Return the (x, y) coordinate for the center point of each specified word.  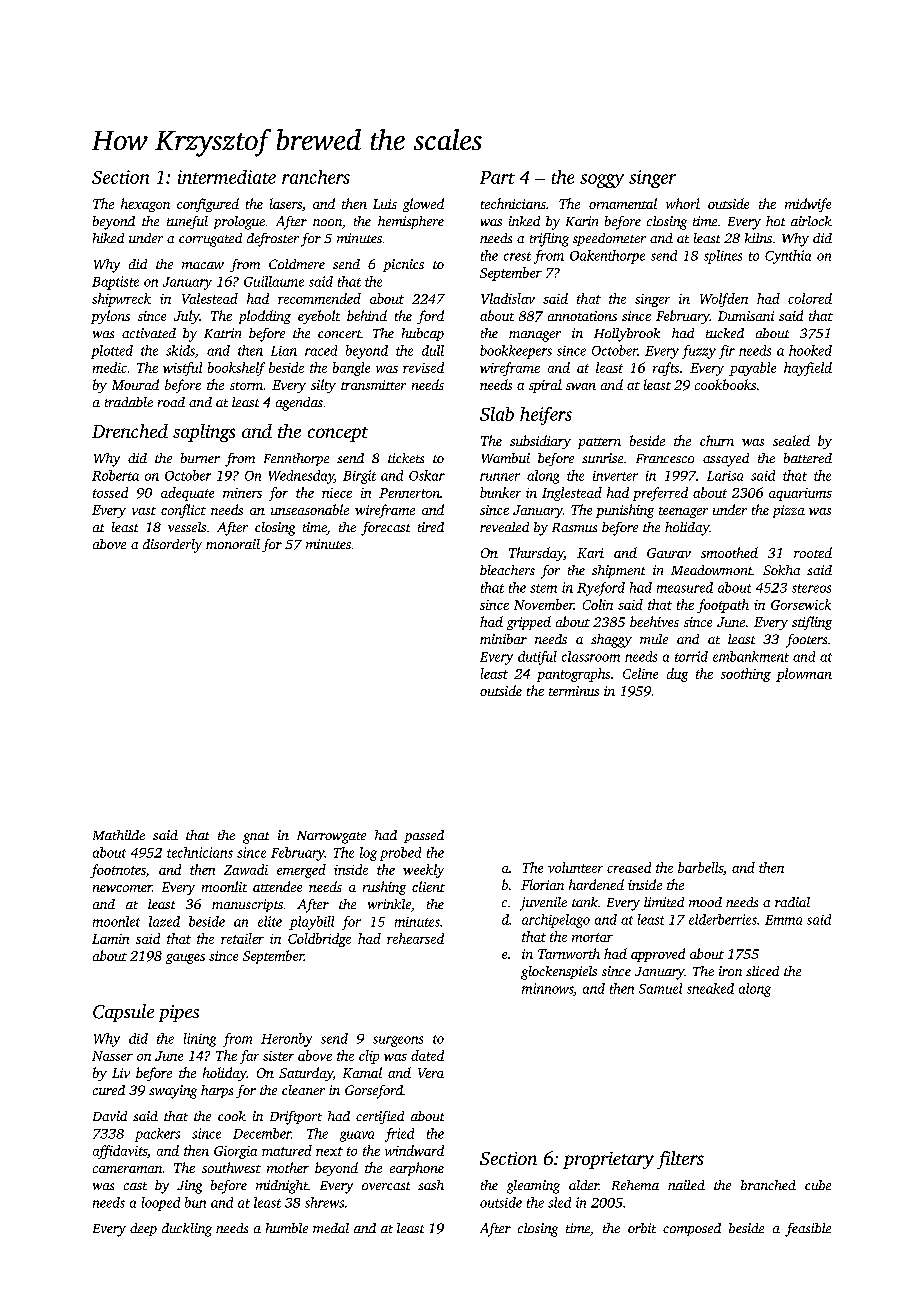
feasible (808, 1230)
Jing (189, 1187)
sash (431, 1185)
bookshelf (236, 369)
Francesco (665, 458)
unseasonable (310, 509)
